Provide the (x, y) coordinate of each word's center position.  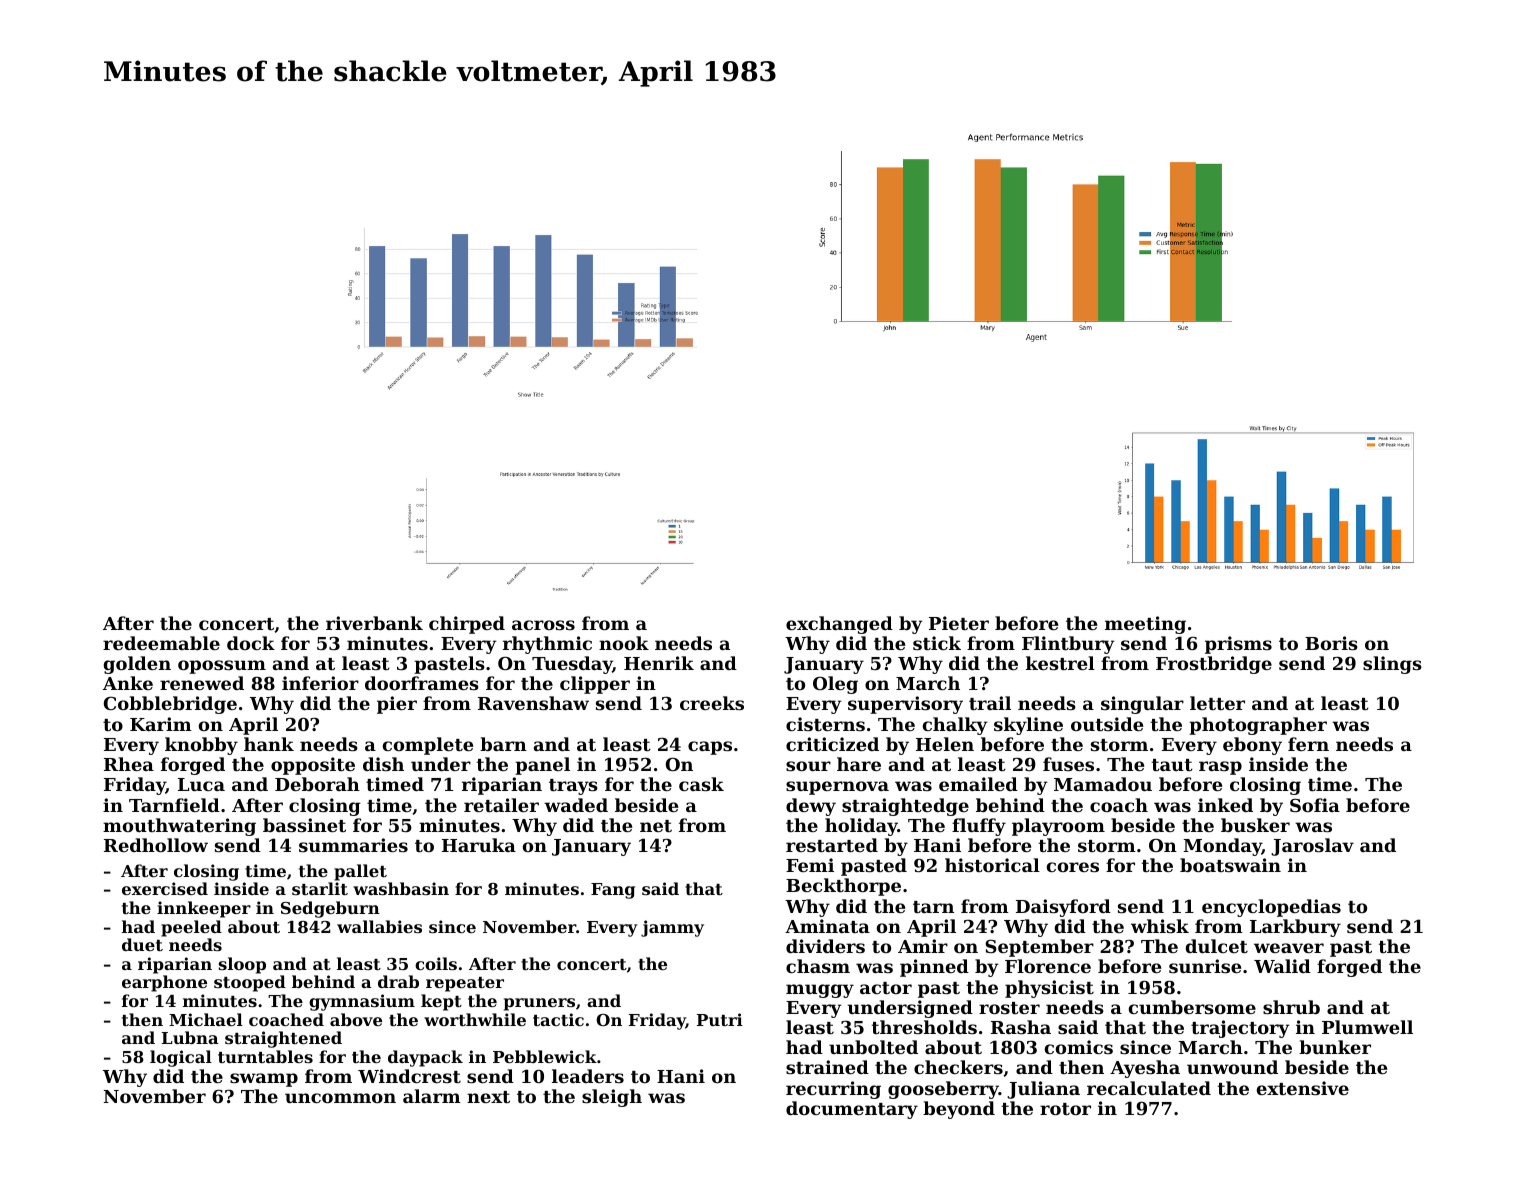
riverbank (374, 623)
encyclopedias (1271, 908)
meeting (1145, 625)
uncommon (340, 1098)
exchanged (839, 625)
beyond (959, 1110)
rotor (1065, 1109)
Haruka (479, 845)
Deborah (317, 784)
